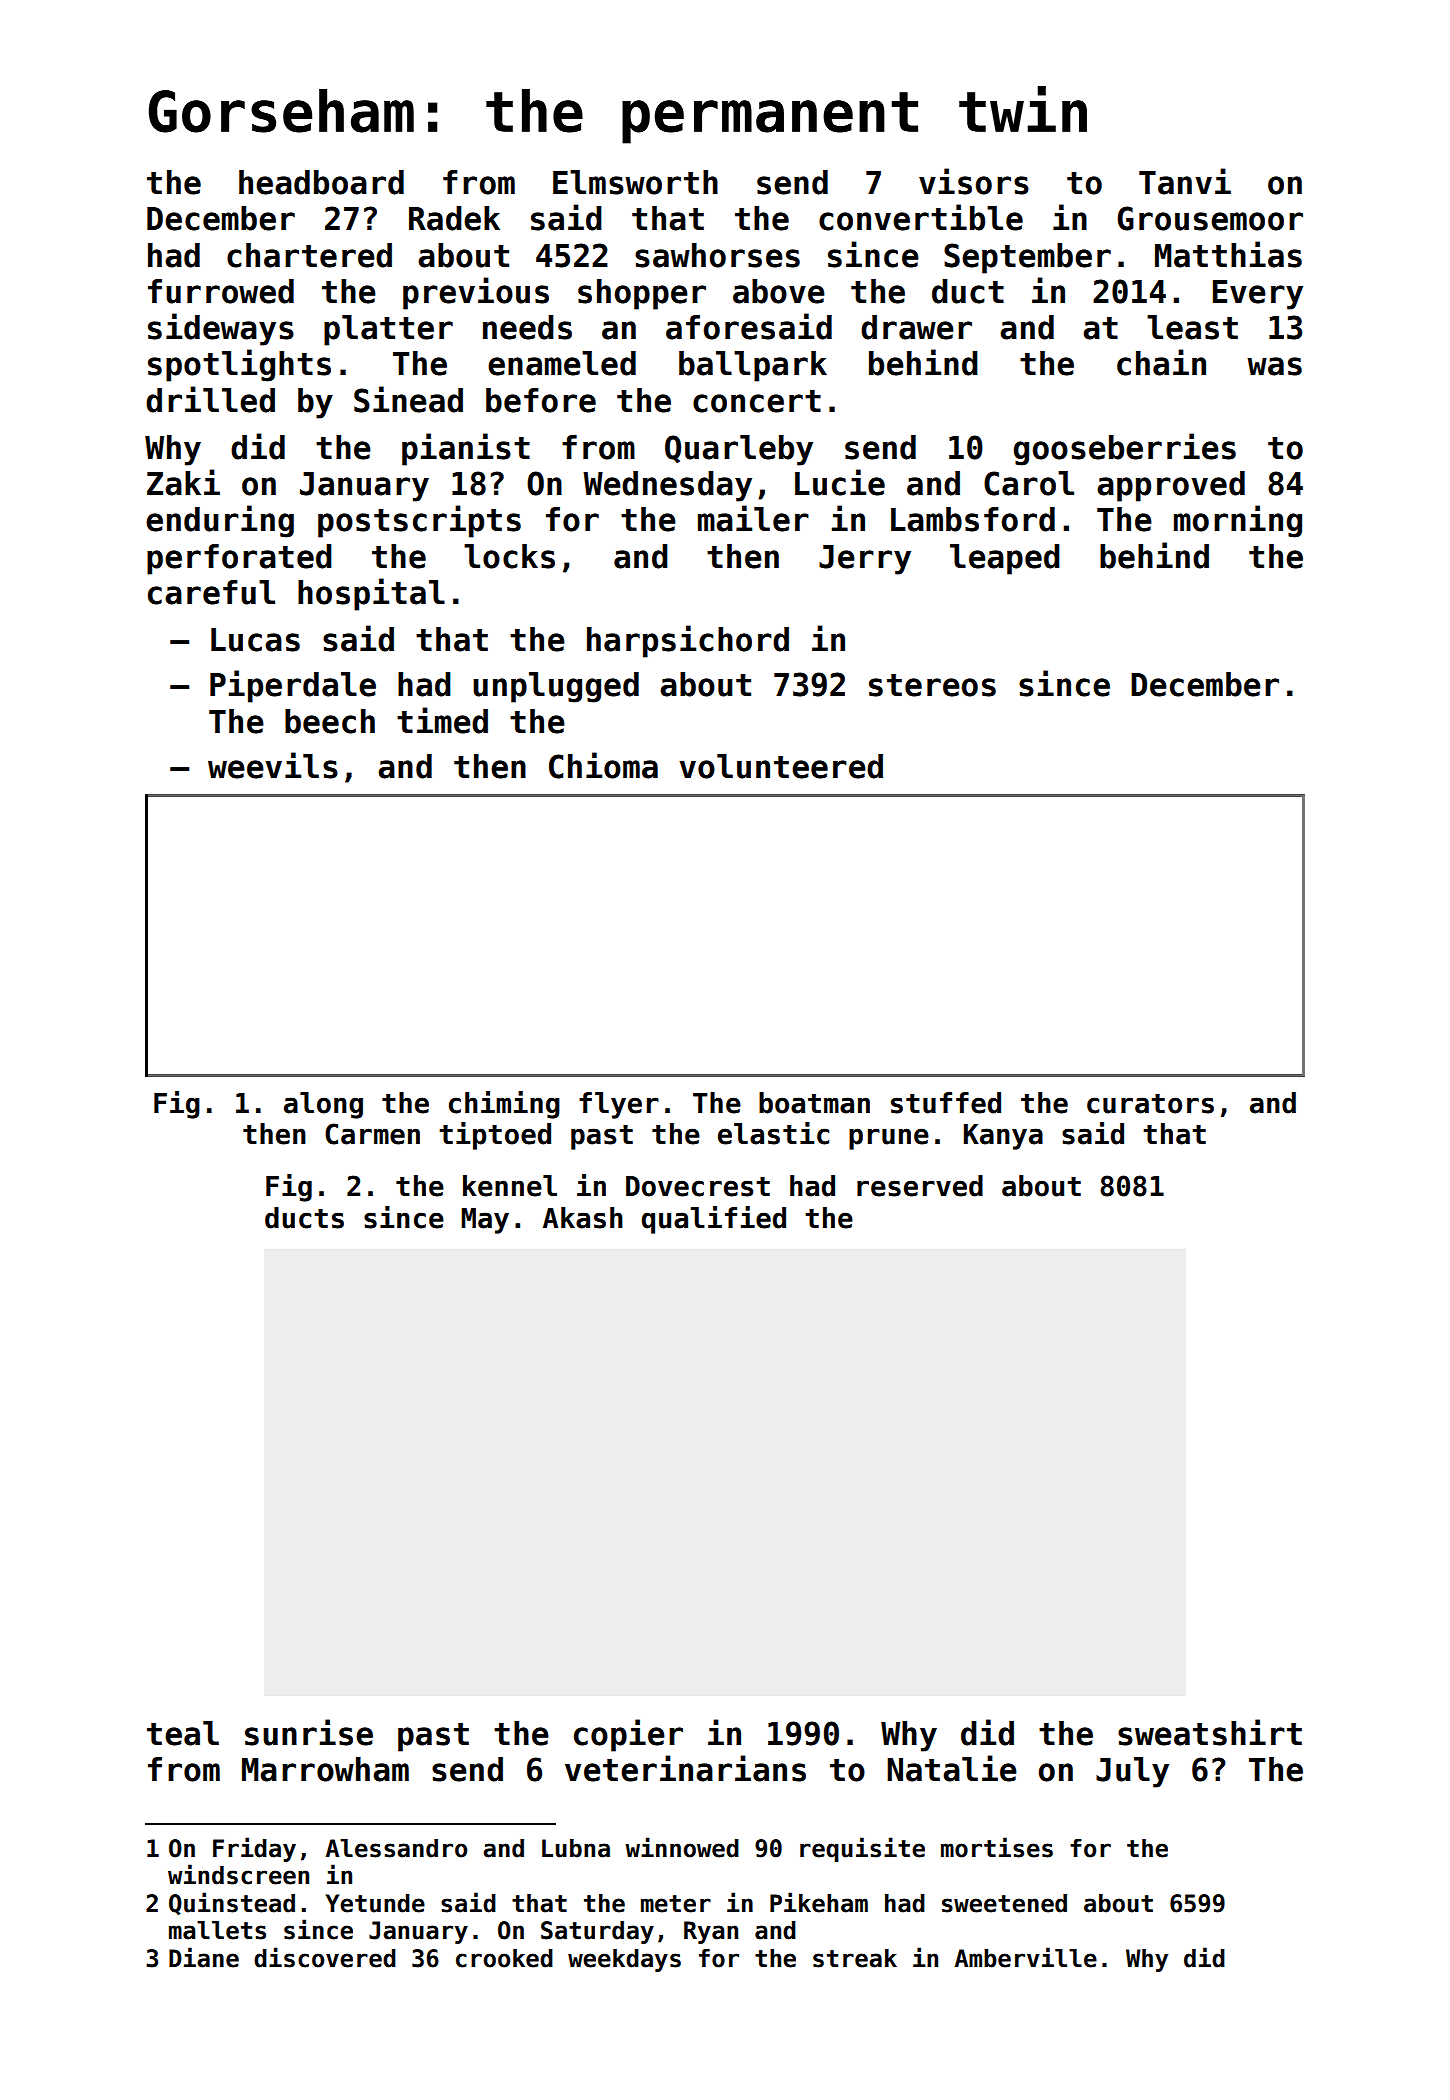 This document has height=2100, width=1450. What do you see at coordinates (667, 486) in the document?
I see `Wednesday` at bounding box center [667, 486].
